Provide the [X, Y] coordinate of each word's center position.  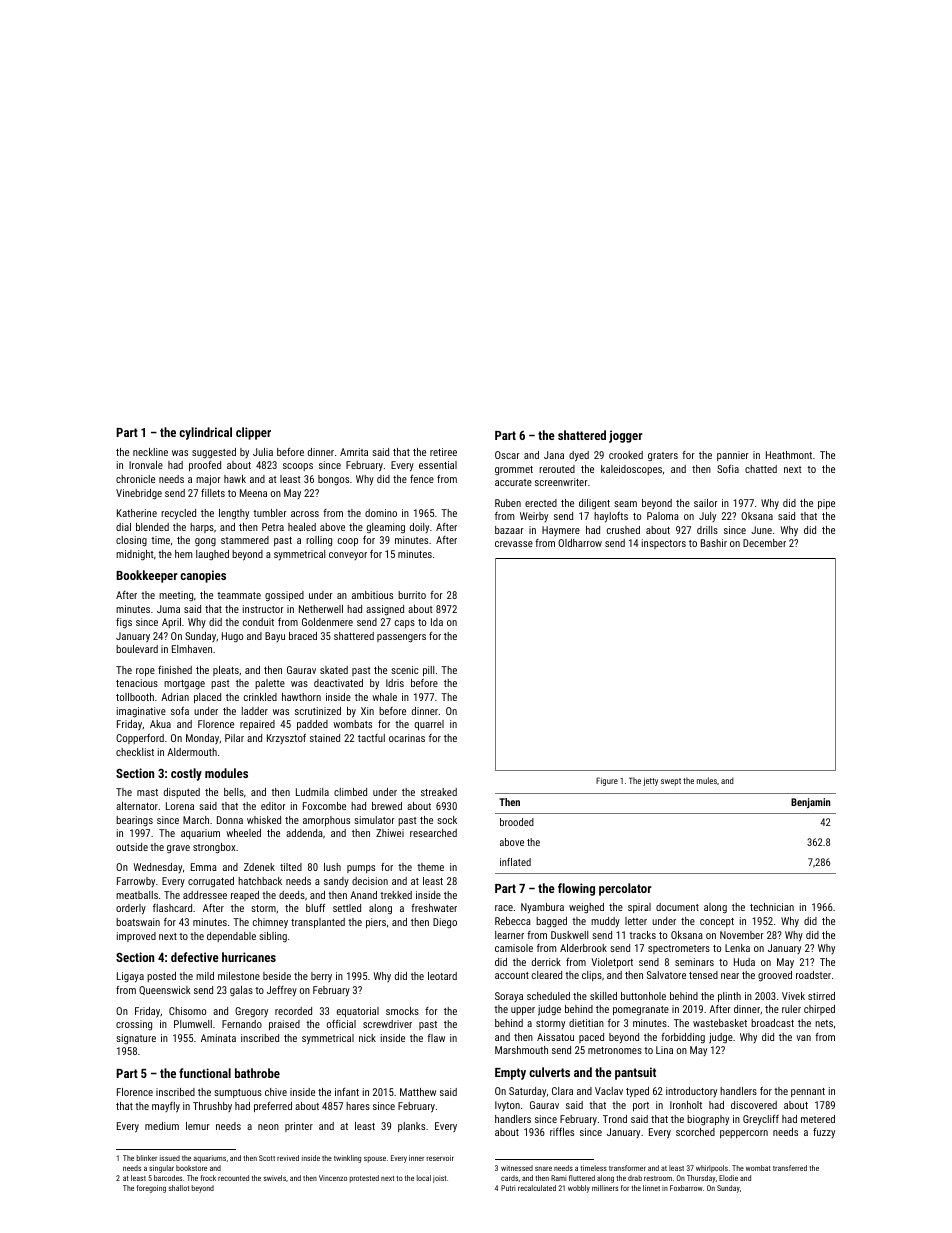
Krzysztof [286, 738]
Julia [263, 452]
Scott [267, 1158]
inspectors [664, 544]
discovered [754, 1105]
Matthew [418, 1092]
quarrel [429, 725]
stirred [821, 996]
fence [422, 479]
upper [523, 1011]
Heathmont [789, 455]
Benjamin [810, 803]
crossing [134, 1025]
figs [124, 623]
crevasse [514, 544]
